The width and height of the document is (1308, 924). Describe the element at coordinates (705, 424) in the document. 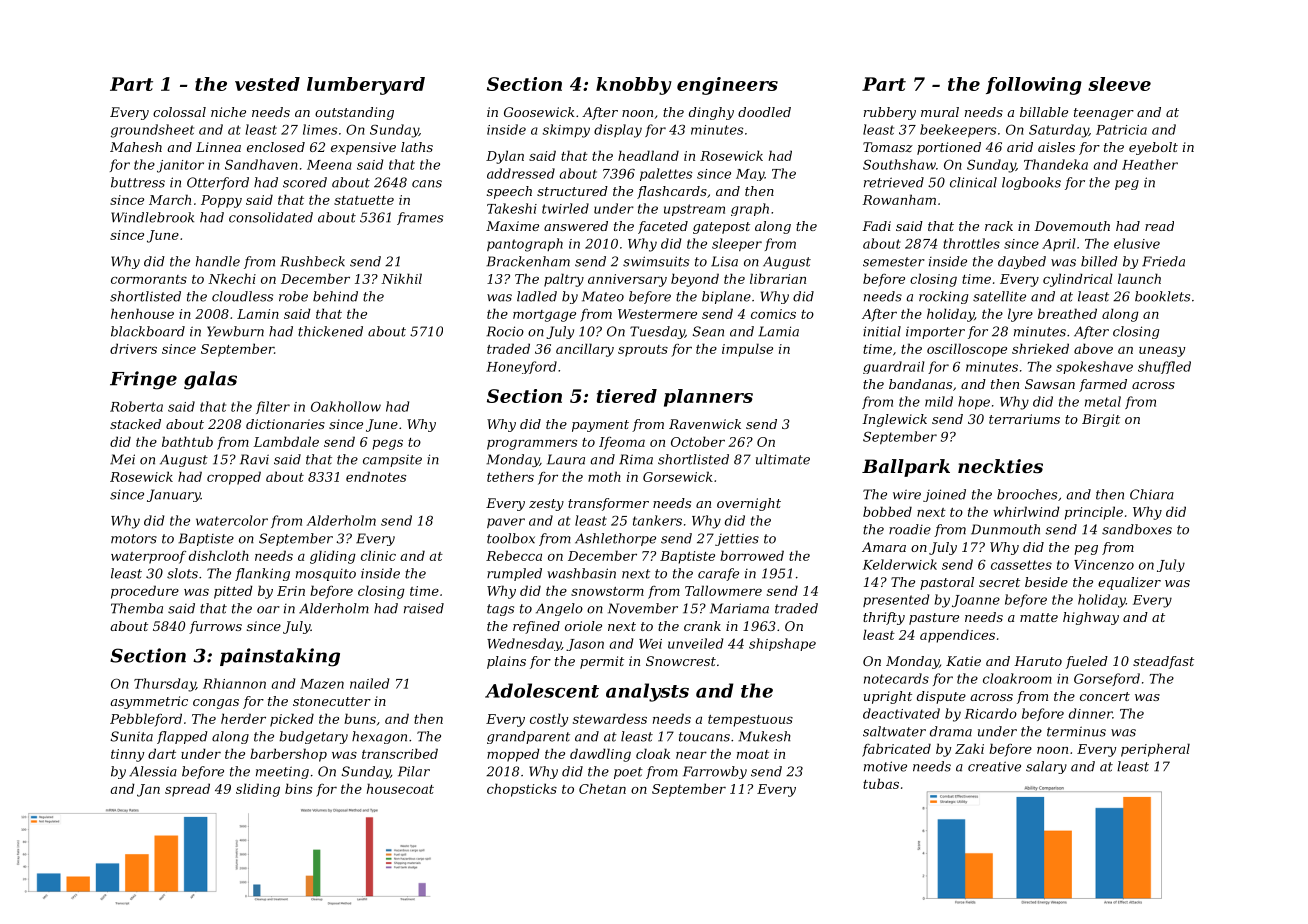

I see `Ravenwick` at that location.
